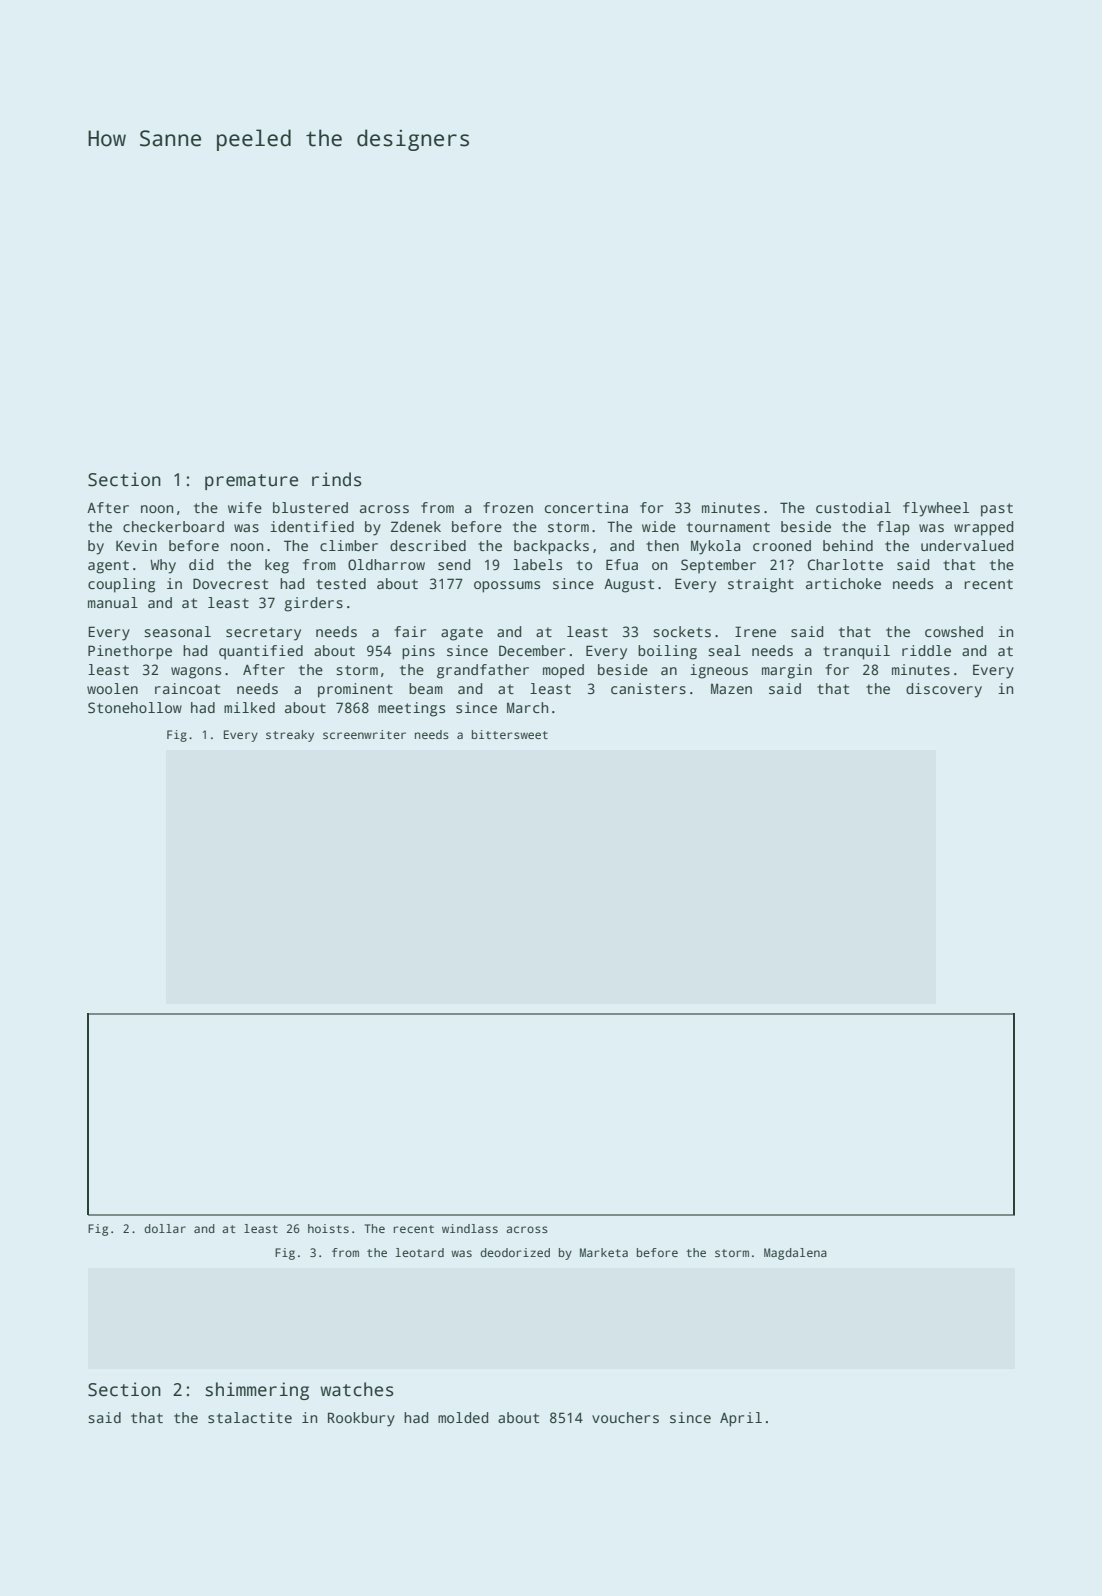  Describe the element at coordinates (250, 1417) in the screenshot. I see `stalactite` at that location.
